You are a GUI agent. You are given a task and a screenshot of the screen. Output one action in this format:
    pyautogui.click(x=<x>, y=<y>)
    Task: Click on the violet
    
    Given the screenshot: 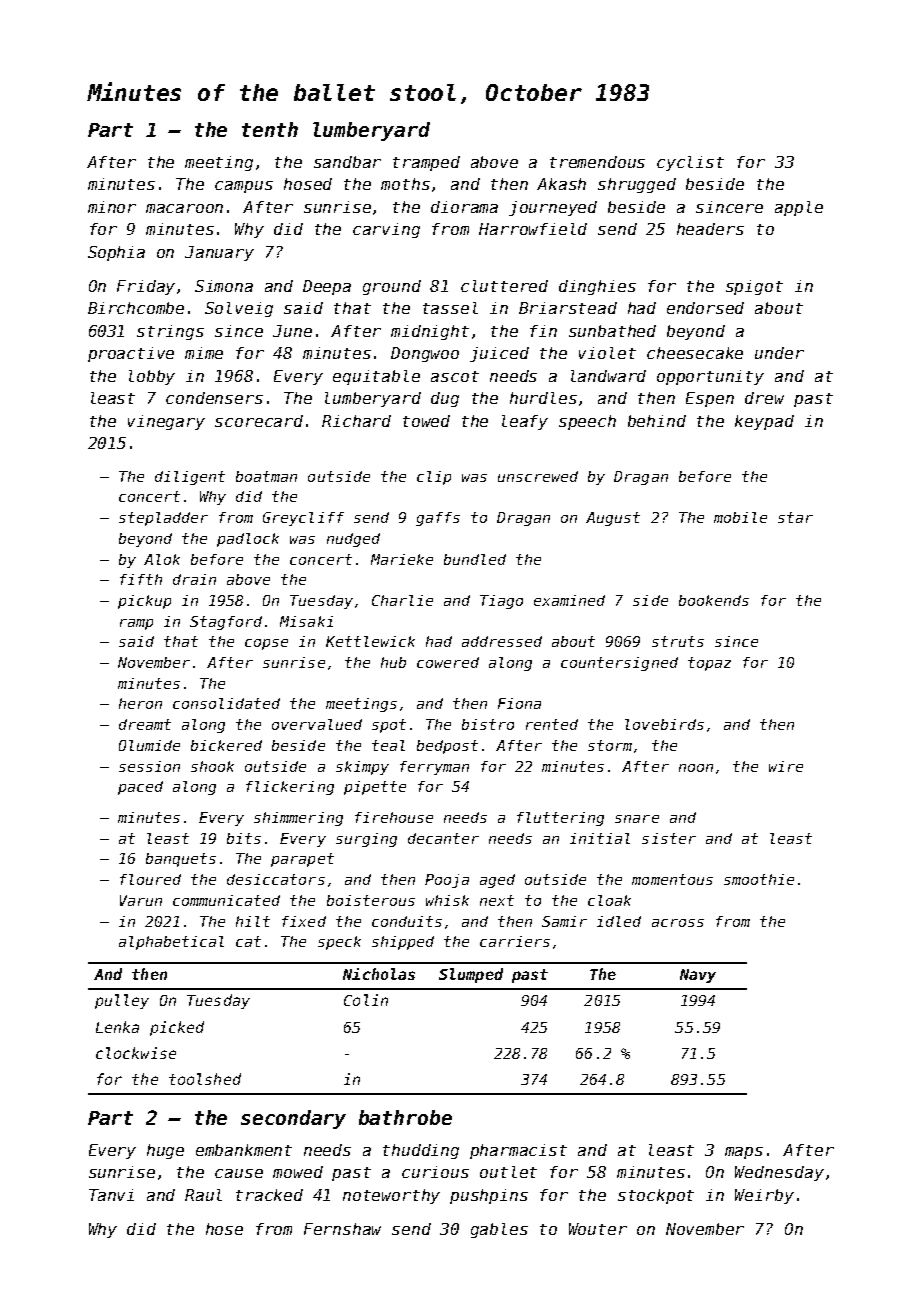 What is the action you would take?
    pyautogui.click(x=607, y=353)
